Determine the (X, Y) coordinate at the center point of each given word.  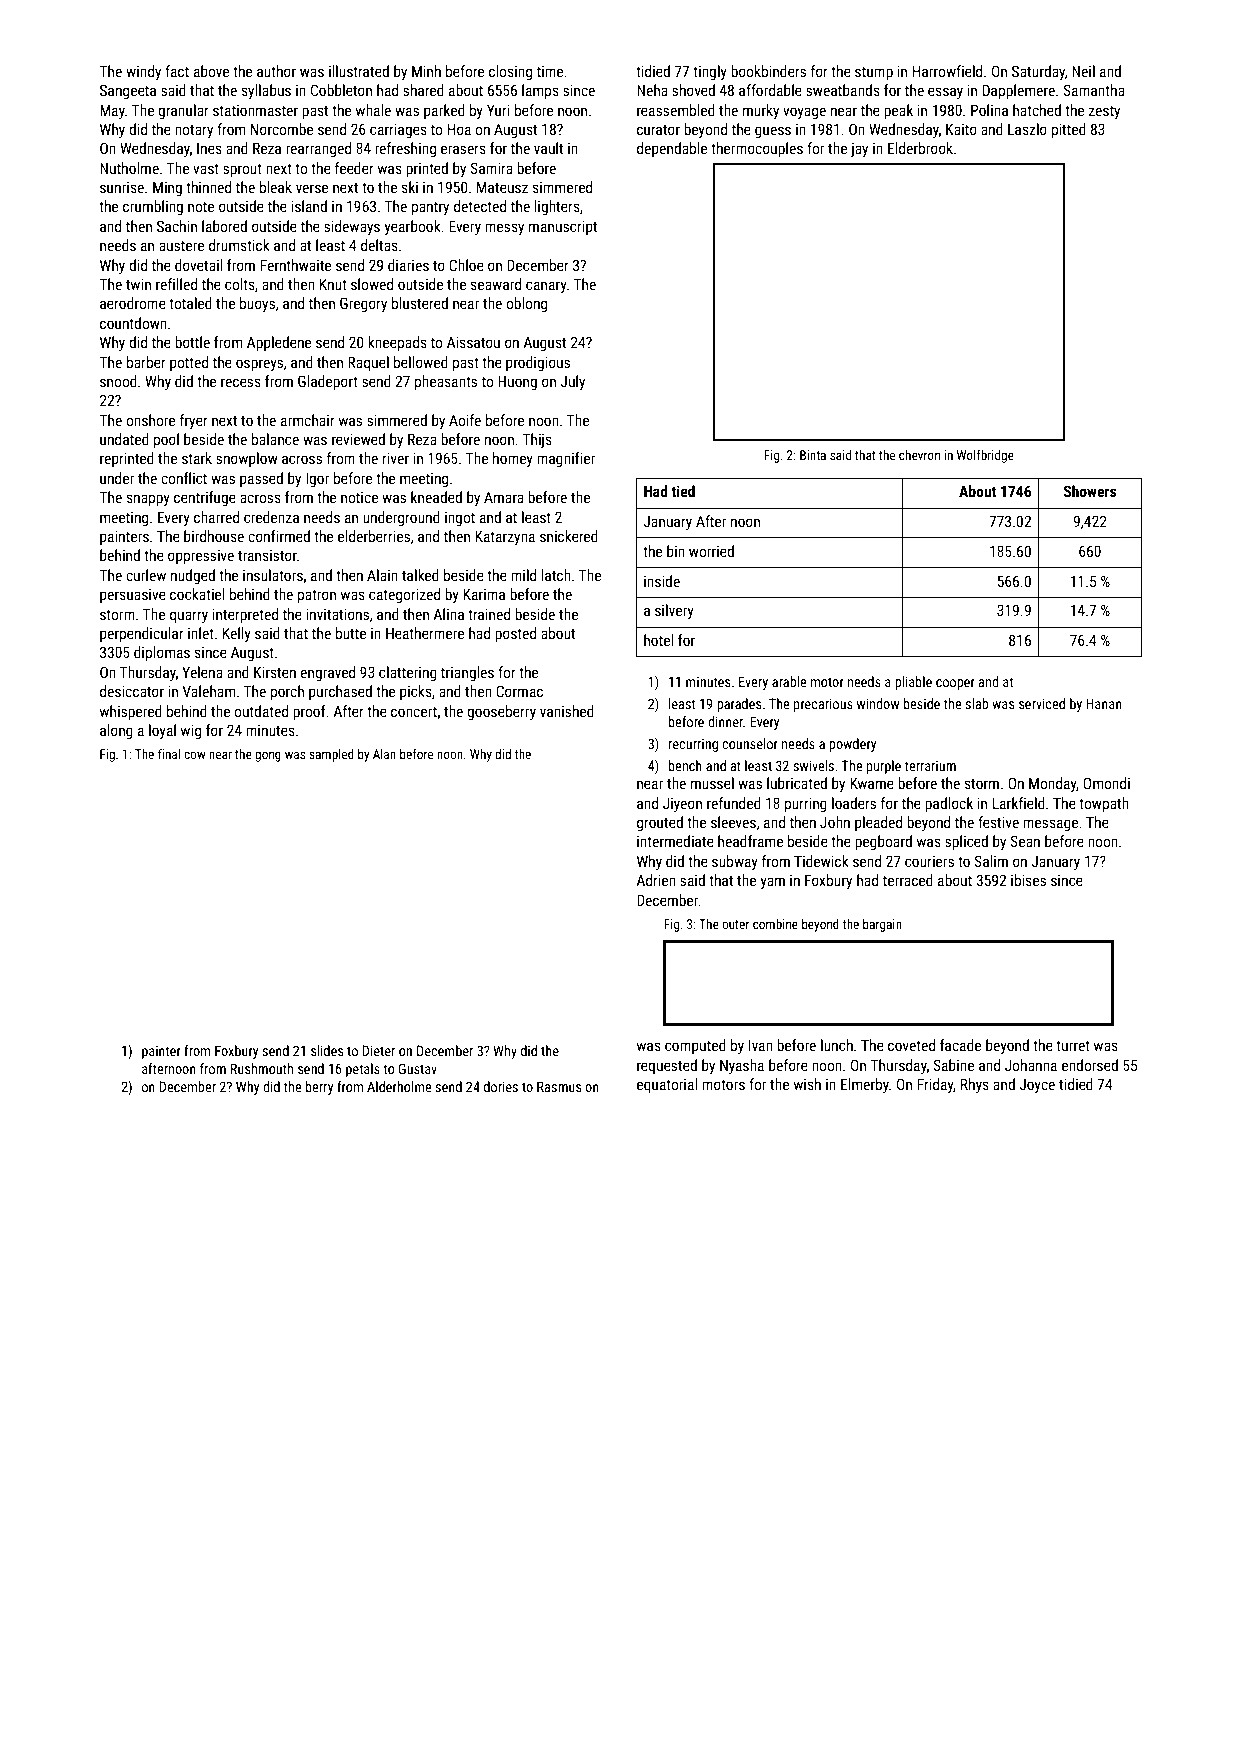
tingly (710, 72)
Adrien (656, 880)
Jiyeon (682, 805)
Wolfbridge (985, 456)
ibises (1028, 880)
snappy (148, 500)
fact (177, 71)
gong (268, 756)
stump (874, 73)
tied (683, 491)
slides (327, 1050)
